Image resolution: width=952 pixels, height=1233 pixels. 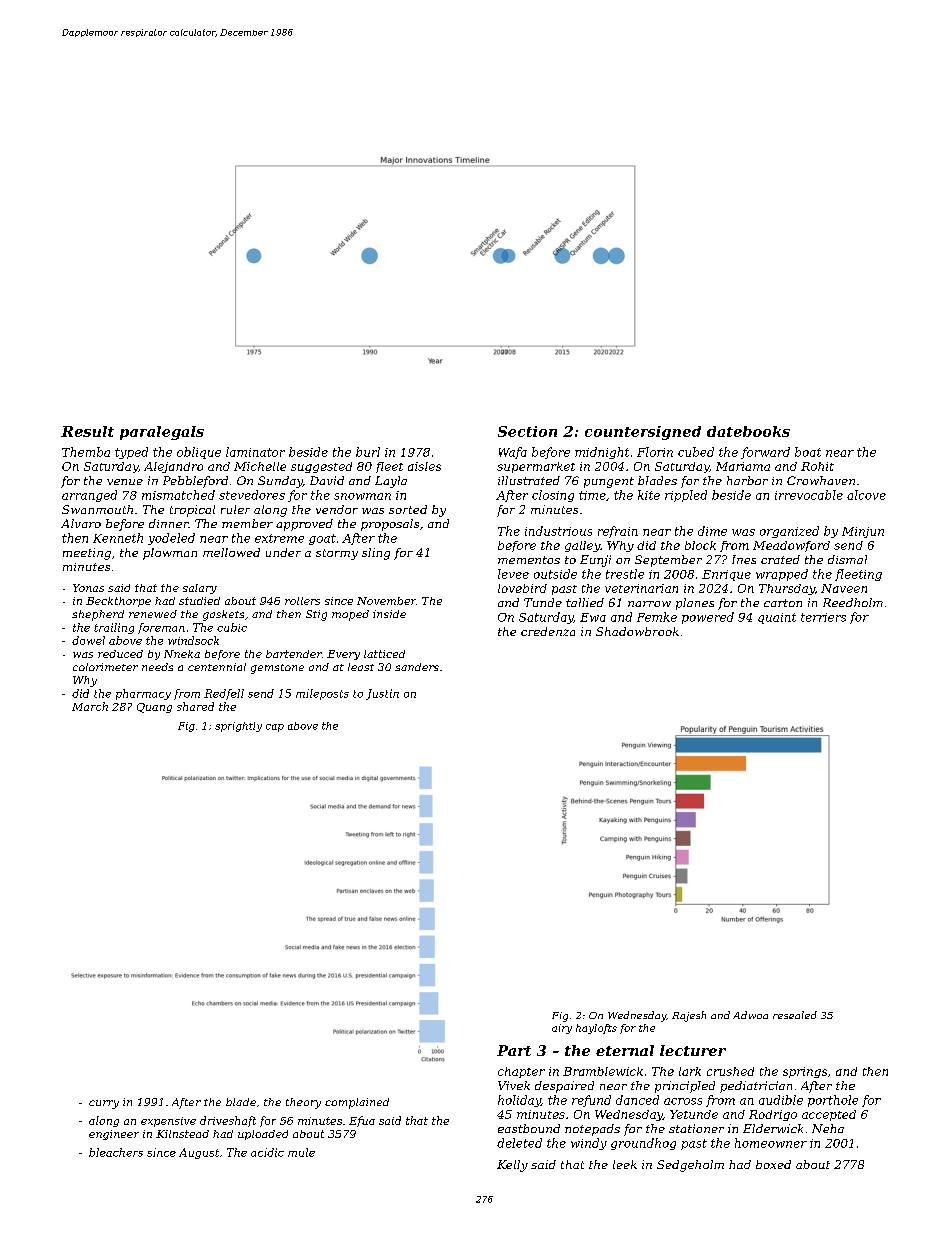 I want to click on acidic, so click(x=267, y=1152).
